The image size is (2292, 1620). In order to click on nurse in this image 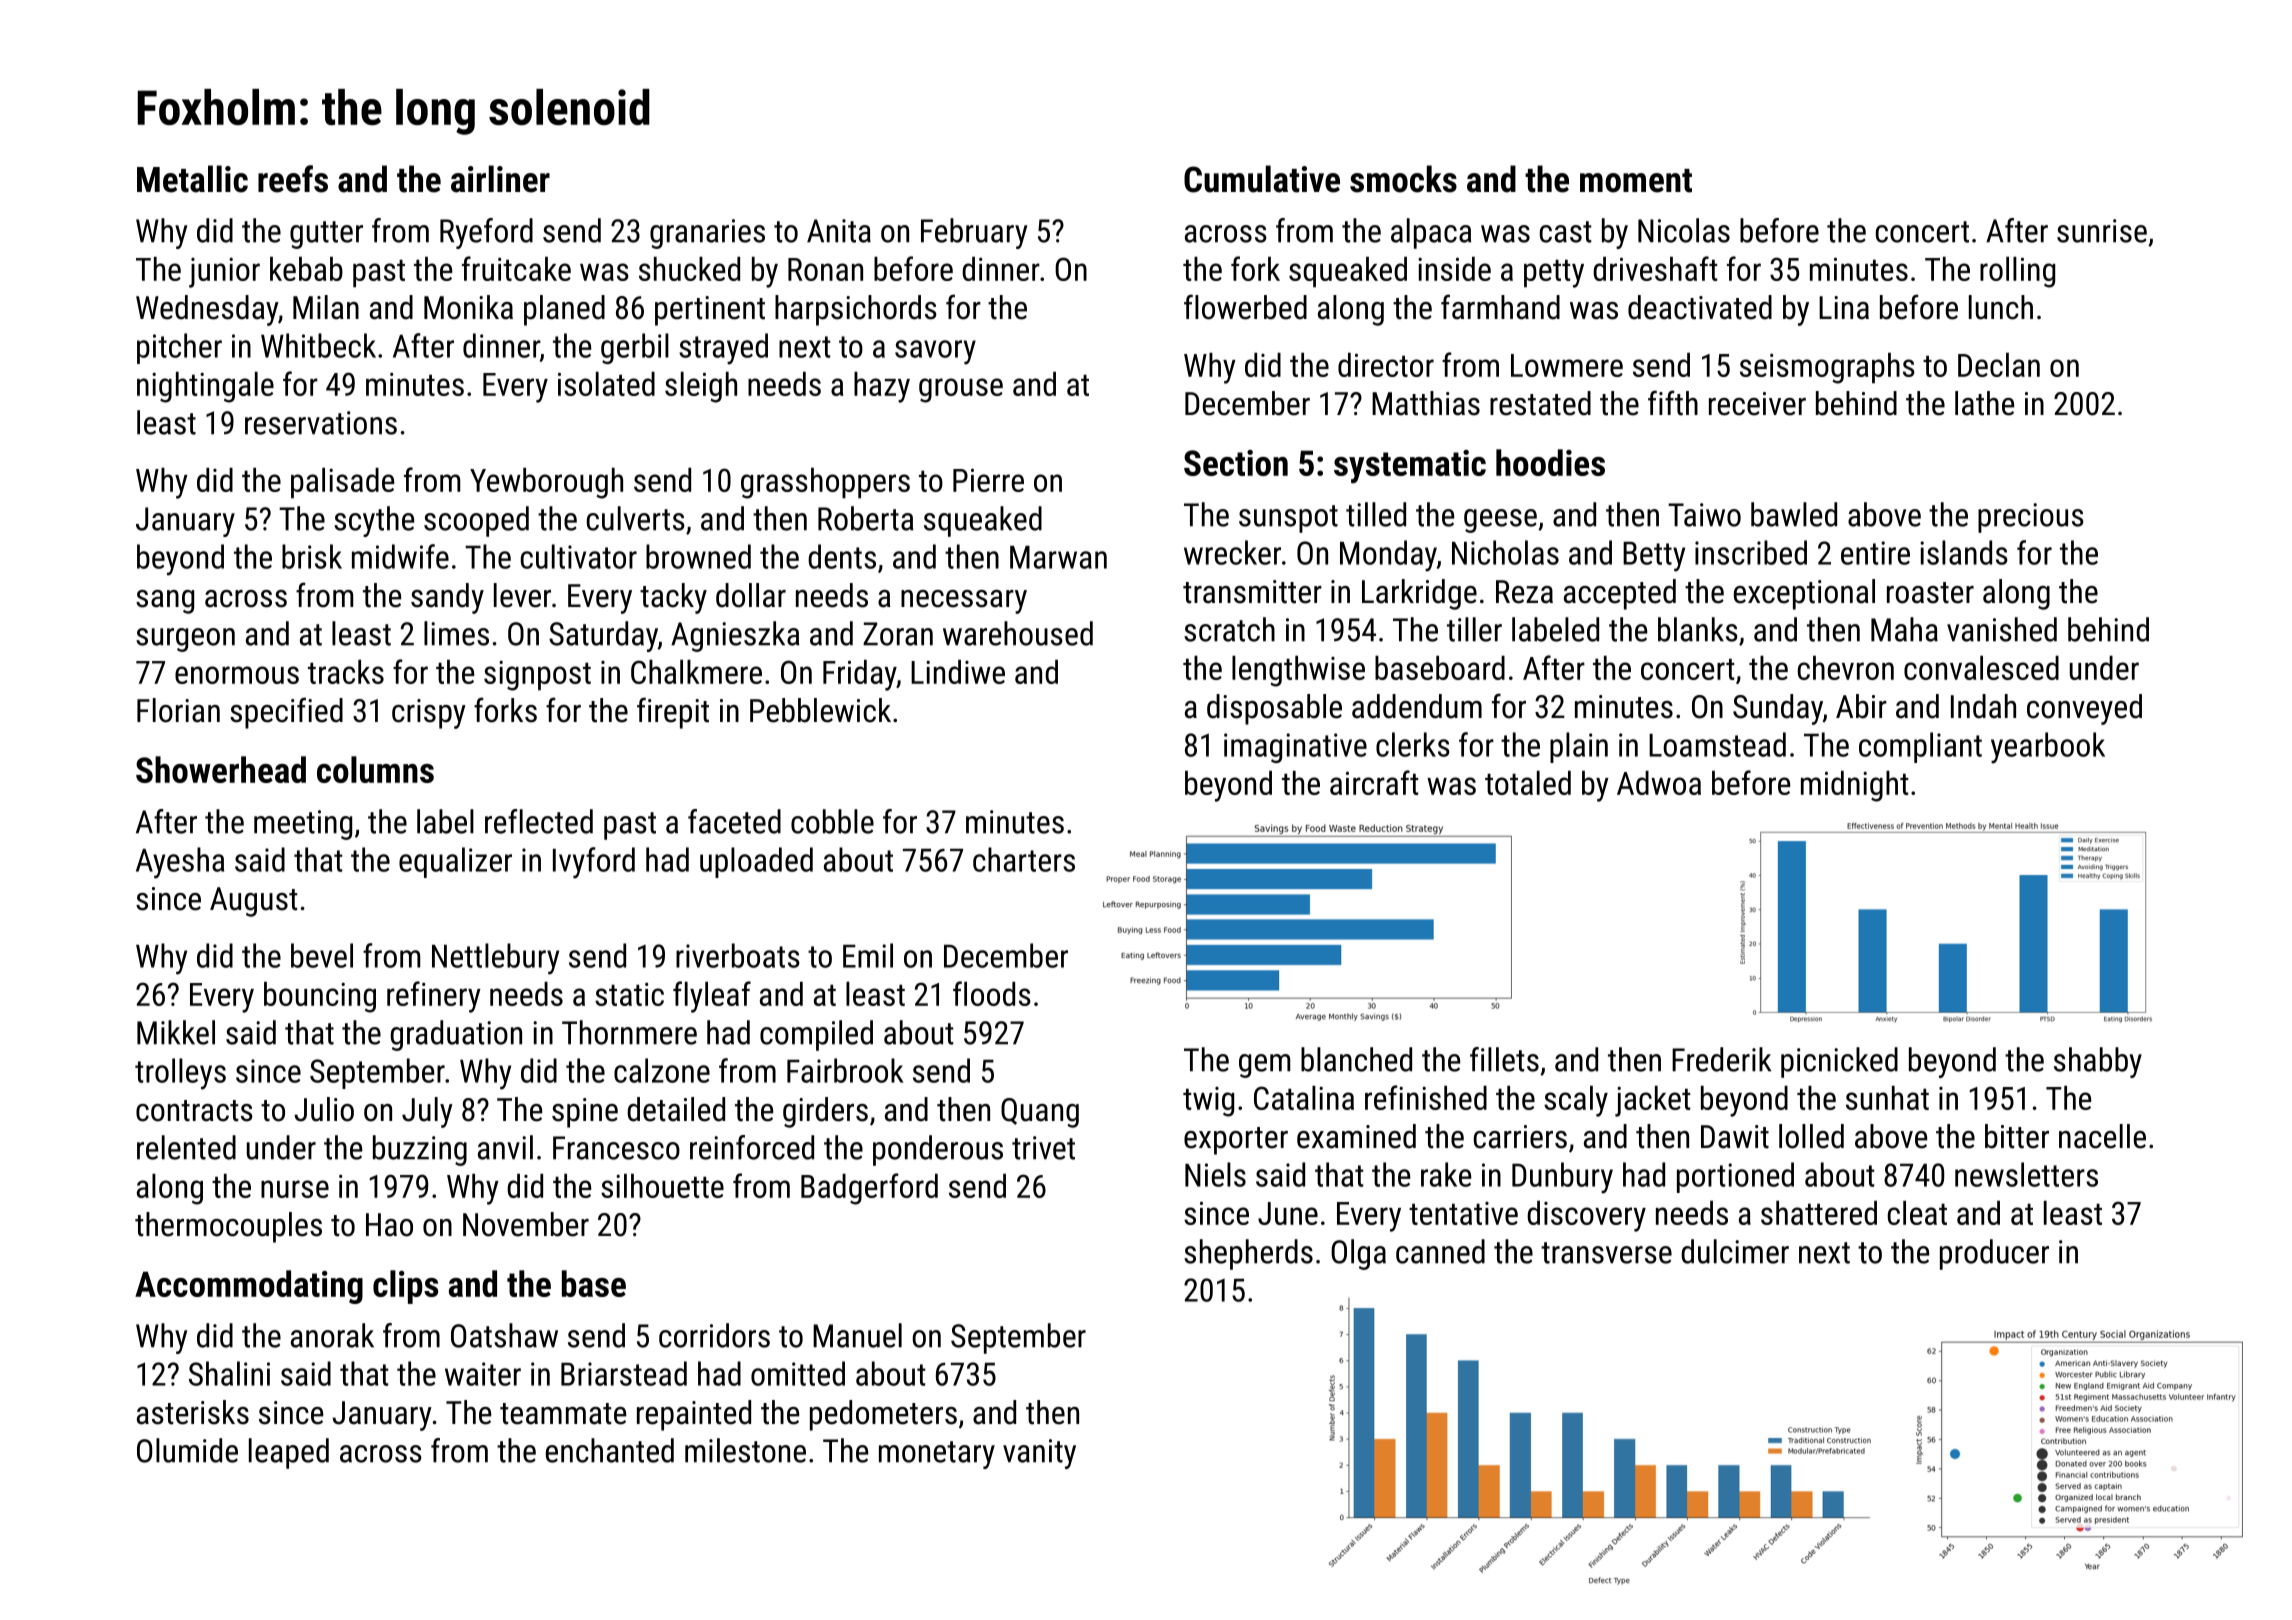, I will do `click(295, 1189)`.
